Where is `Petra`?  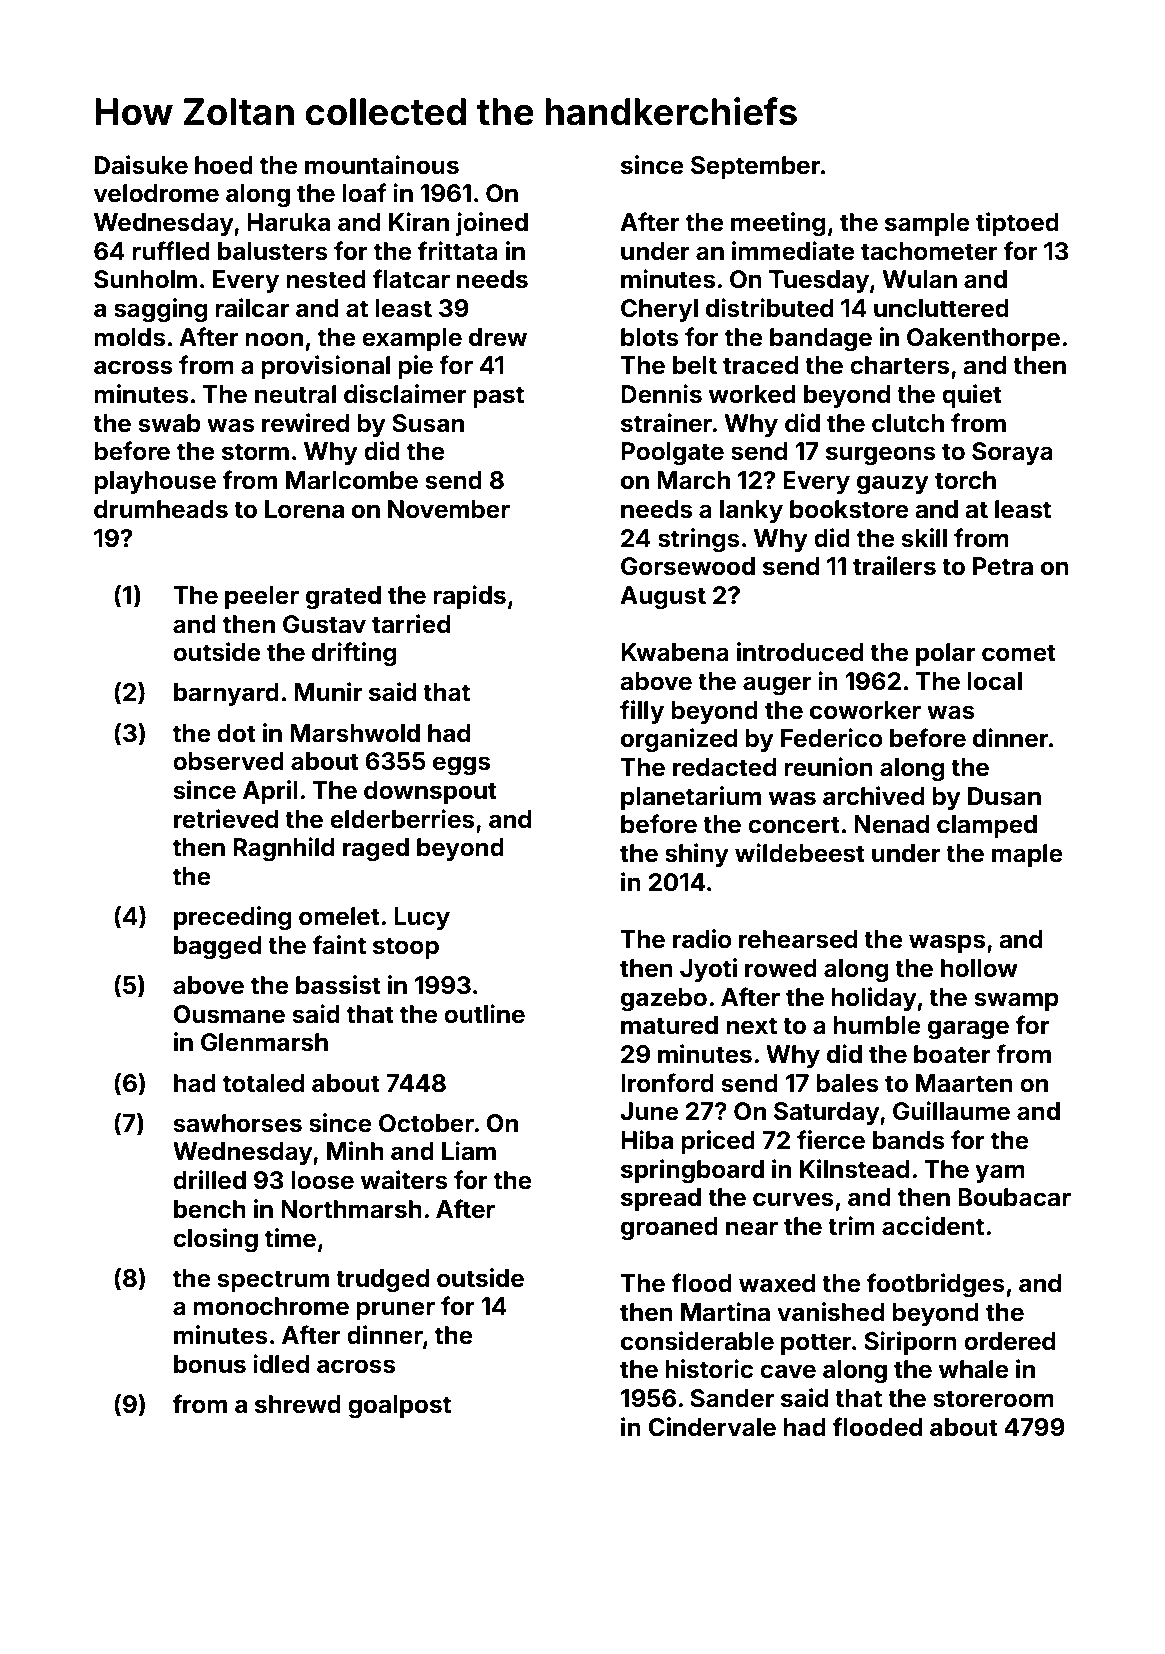 Petra is located at coordinates (1003, 566).
